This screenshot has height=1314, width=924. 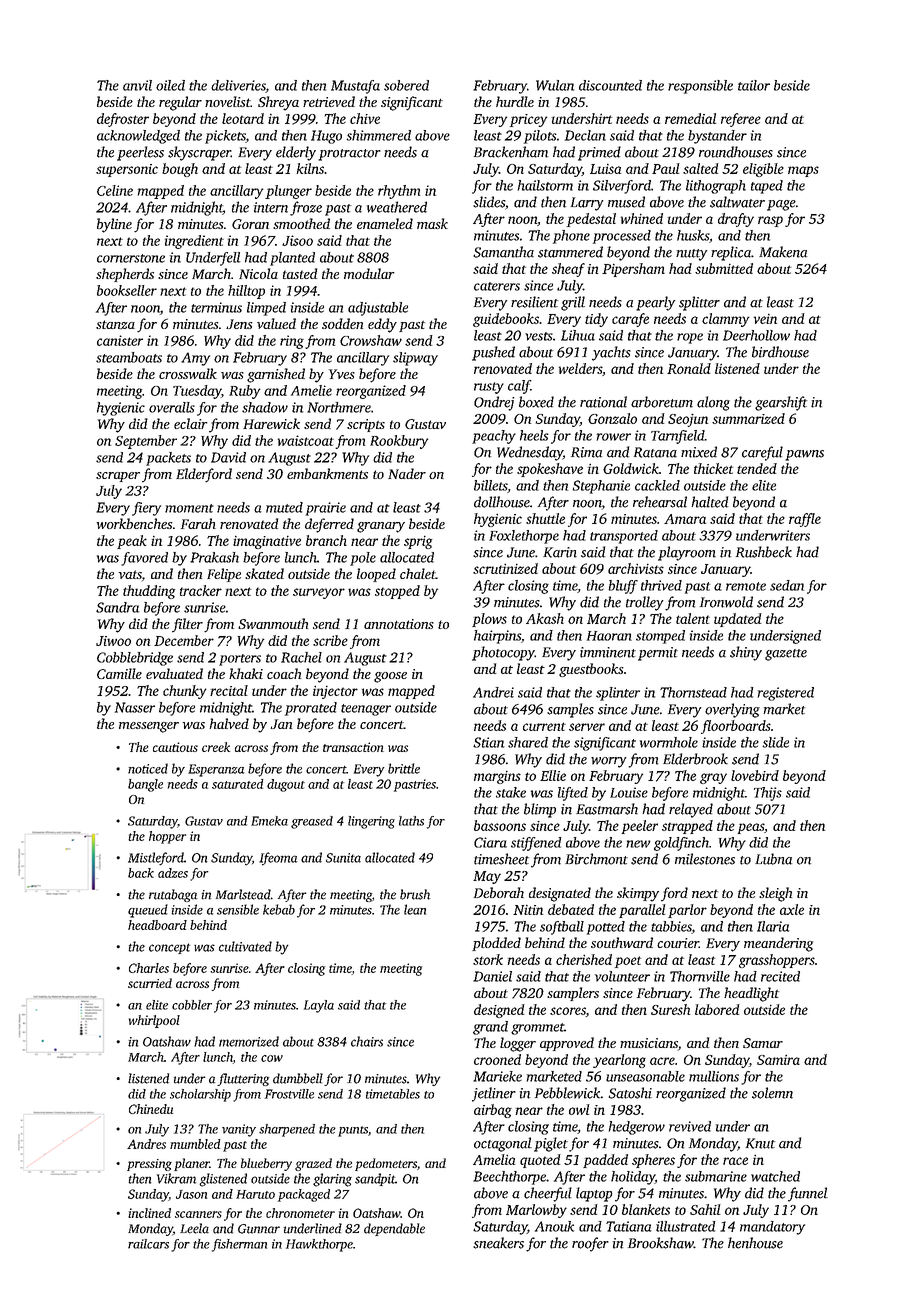 I want to click on lean, so click(x=415, y=909).
